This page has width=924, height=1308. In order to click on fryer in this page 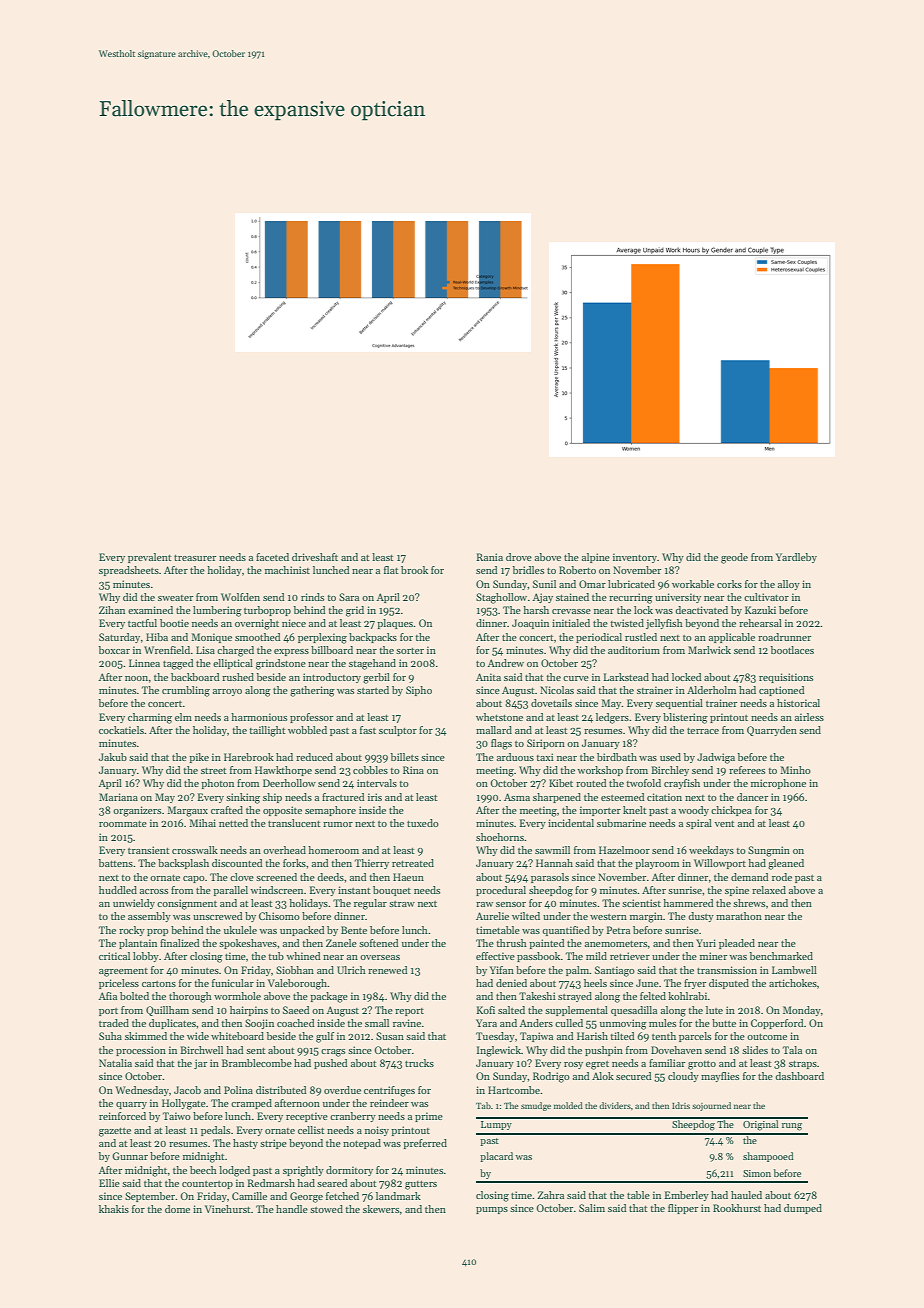, I will do `click(695, 984)`.
